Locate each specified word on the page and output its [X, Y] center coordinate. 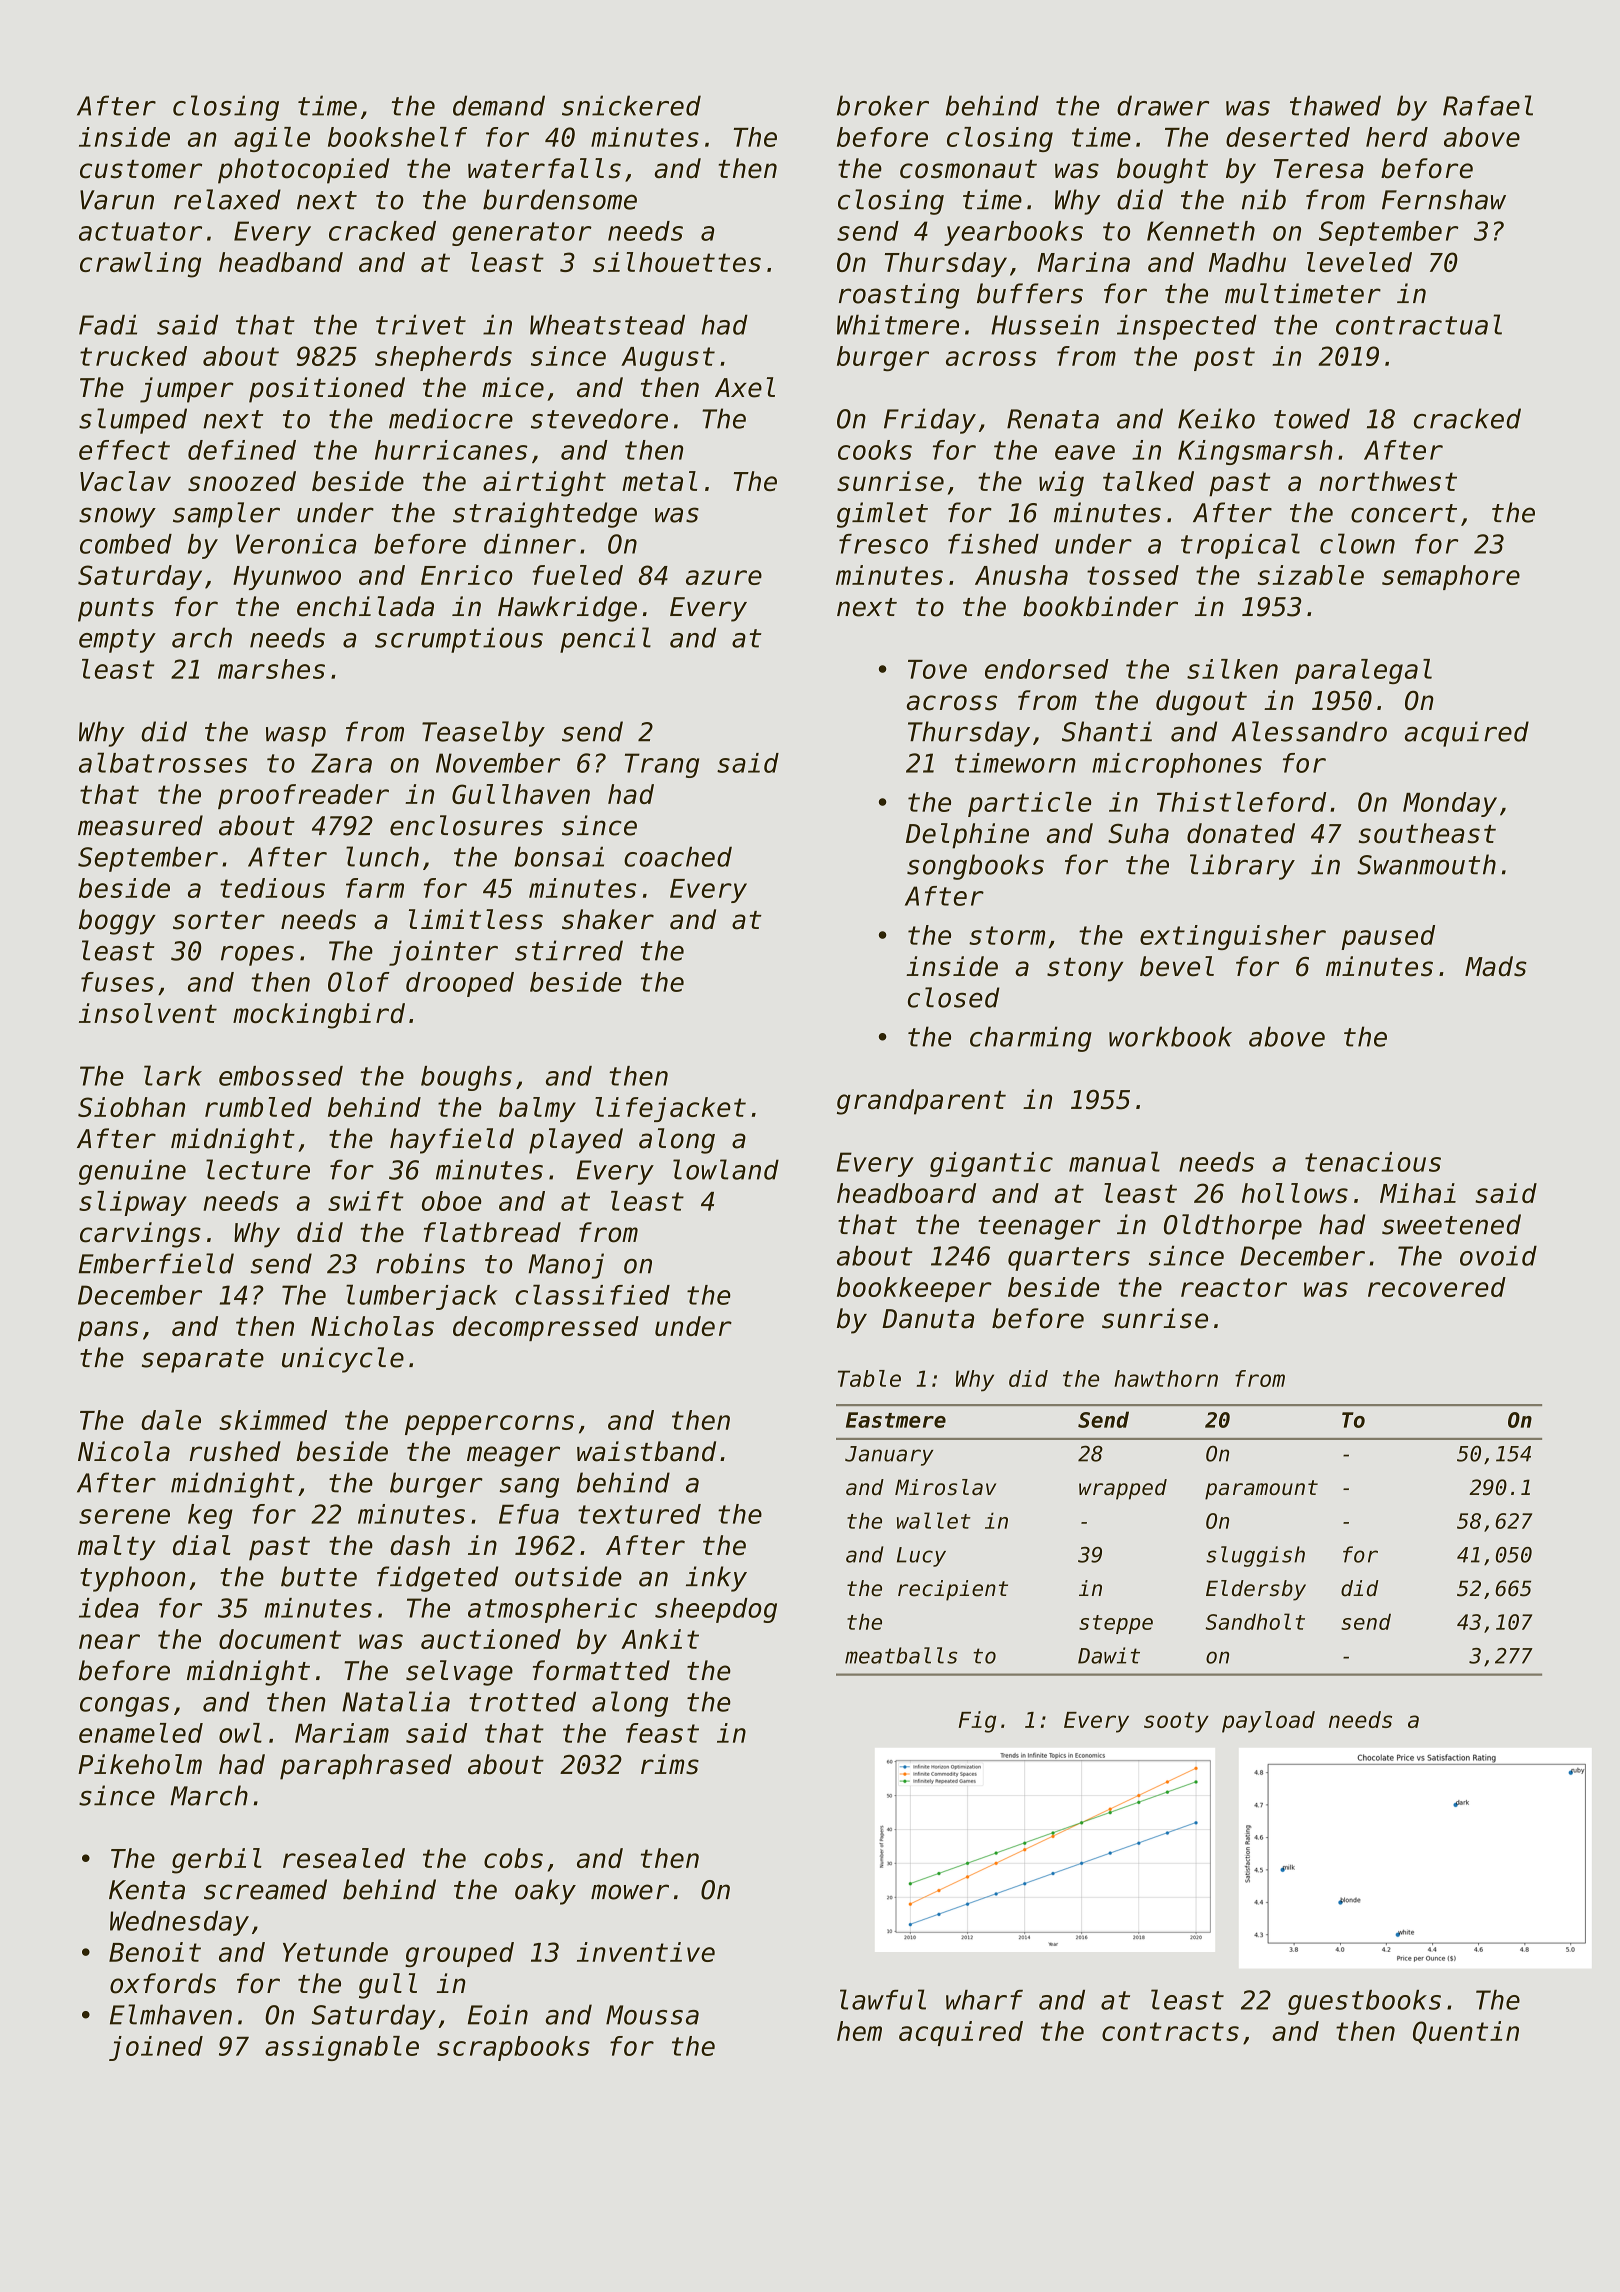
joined [156, 2048]
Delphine [967, 836]
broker [883, 105]
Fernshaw [1444, 199]
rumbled [258, 1107]
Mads [1496, 966]
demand [499, 105]
